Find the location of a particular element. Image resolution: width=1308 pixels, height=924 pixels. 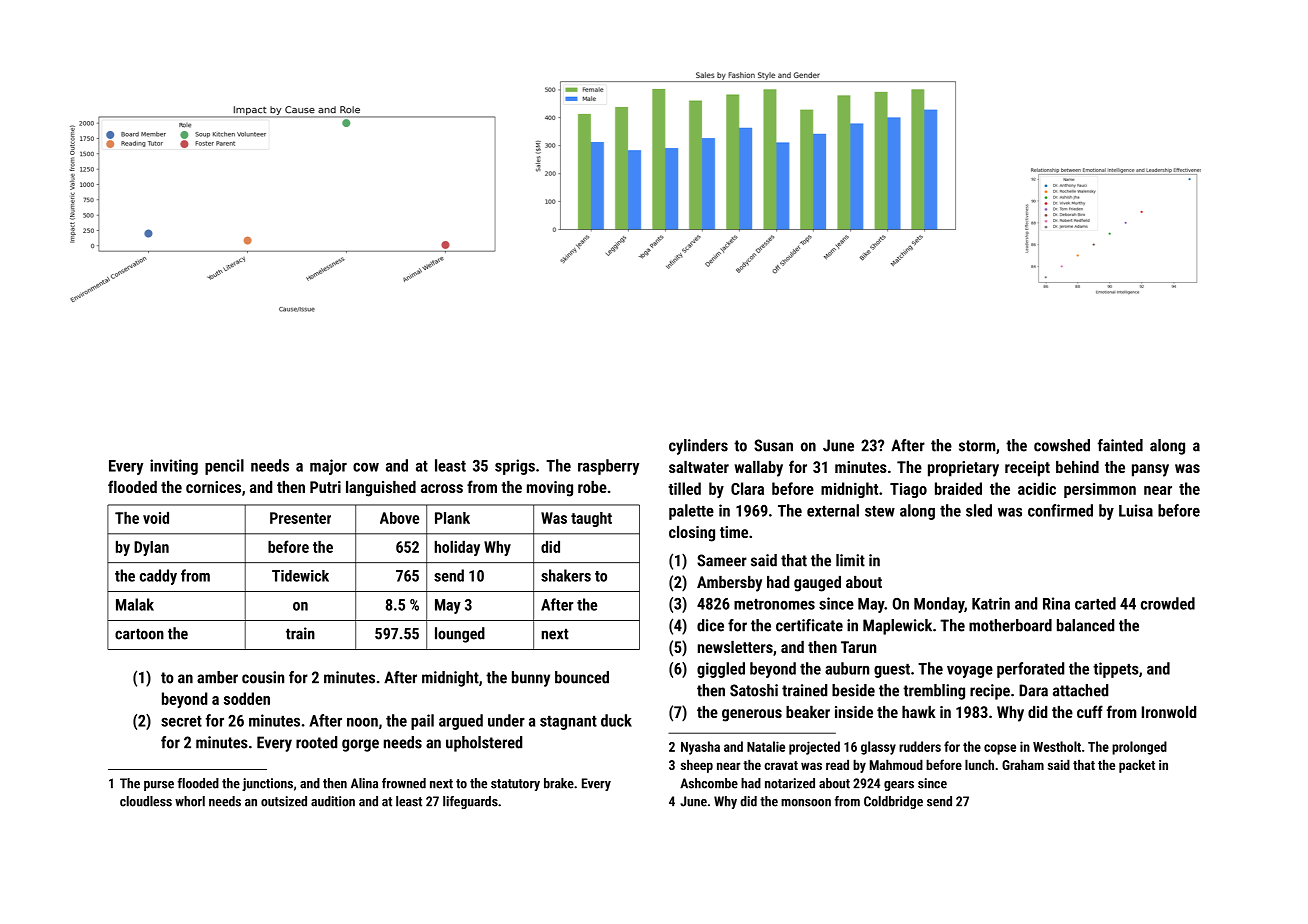

crowded is located at coordinates (1168, 603).
